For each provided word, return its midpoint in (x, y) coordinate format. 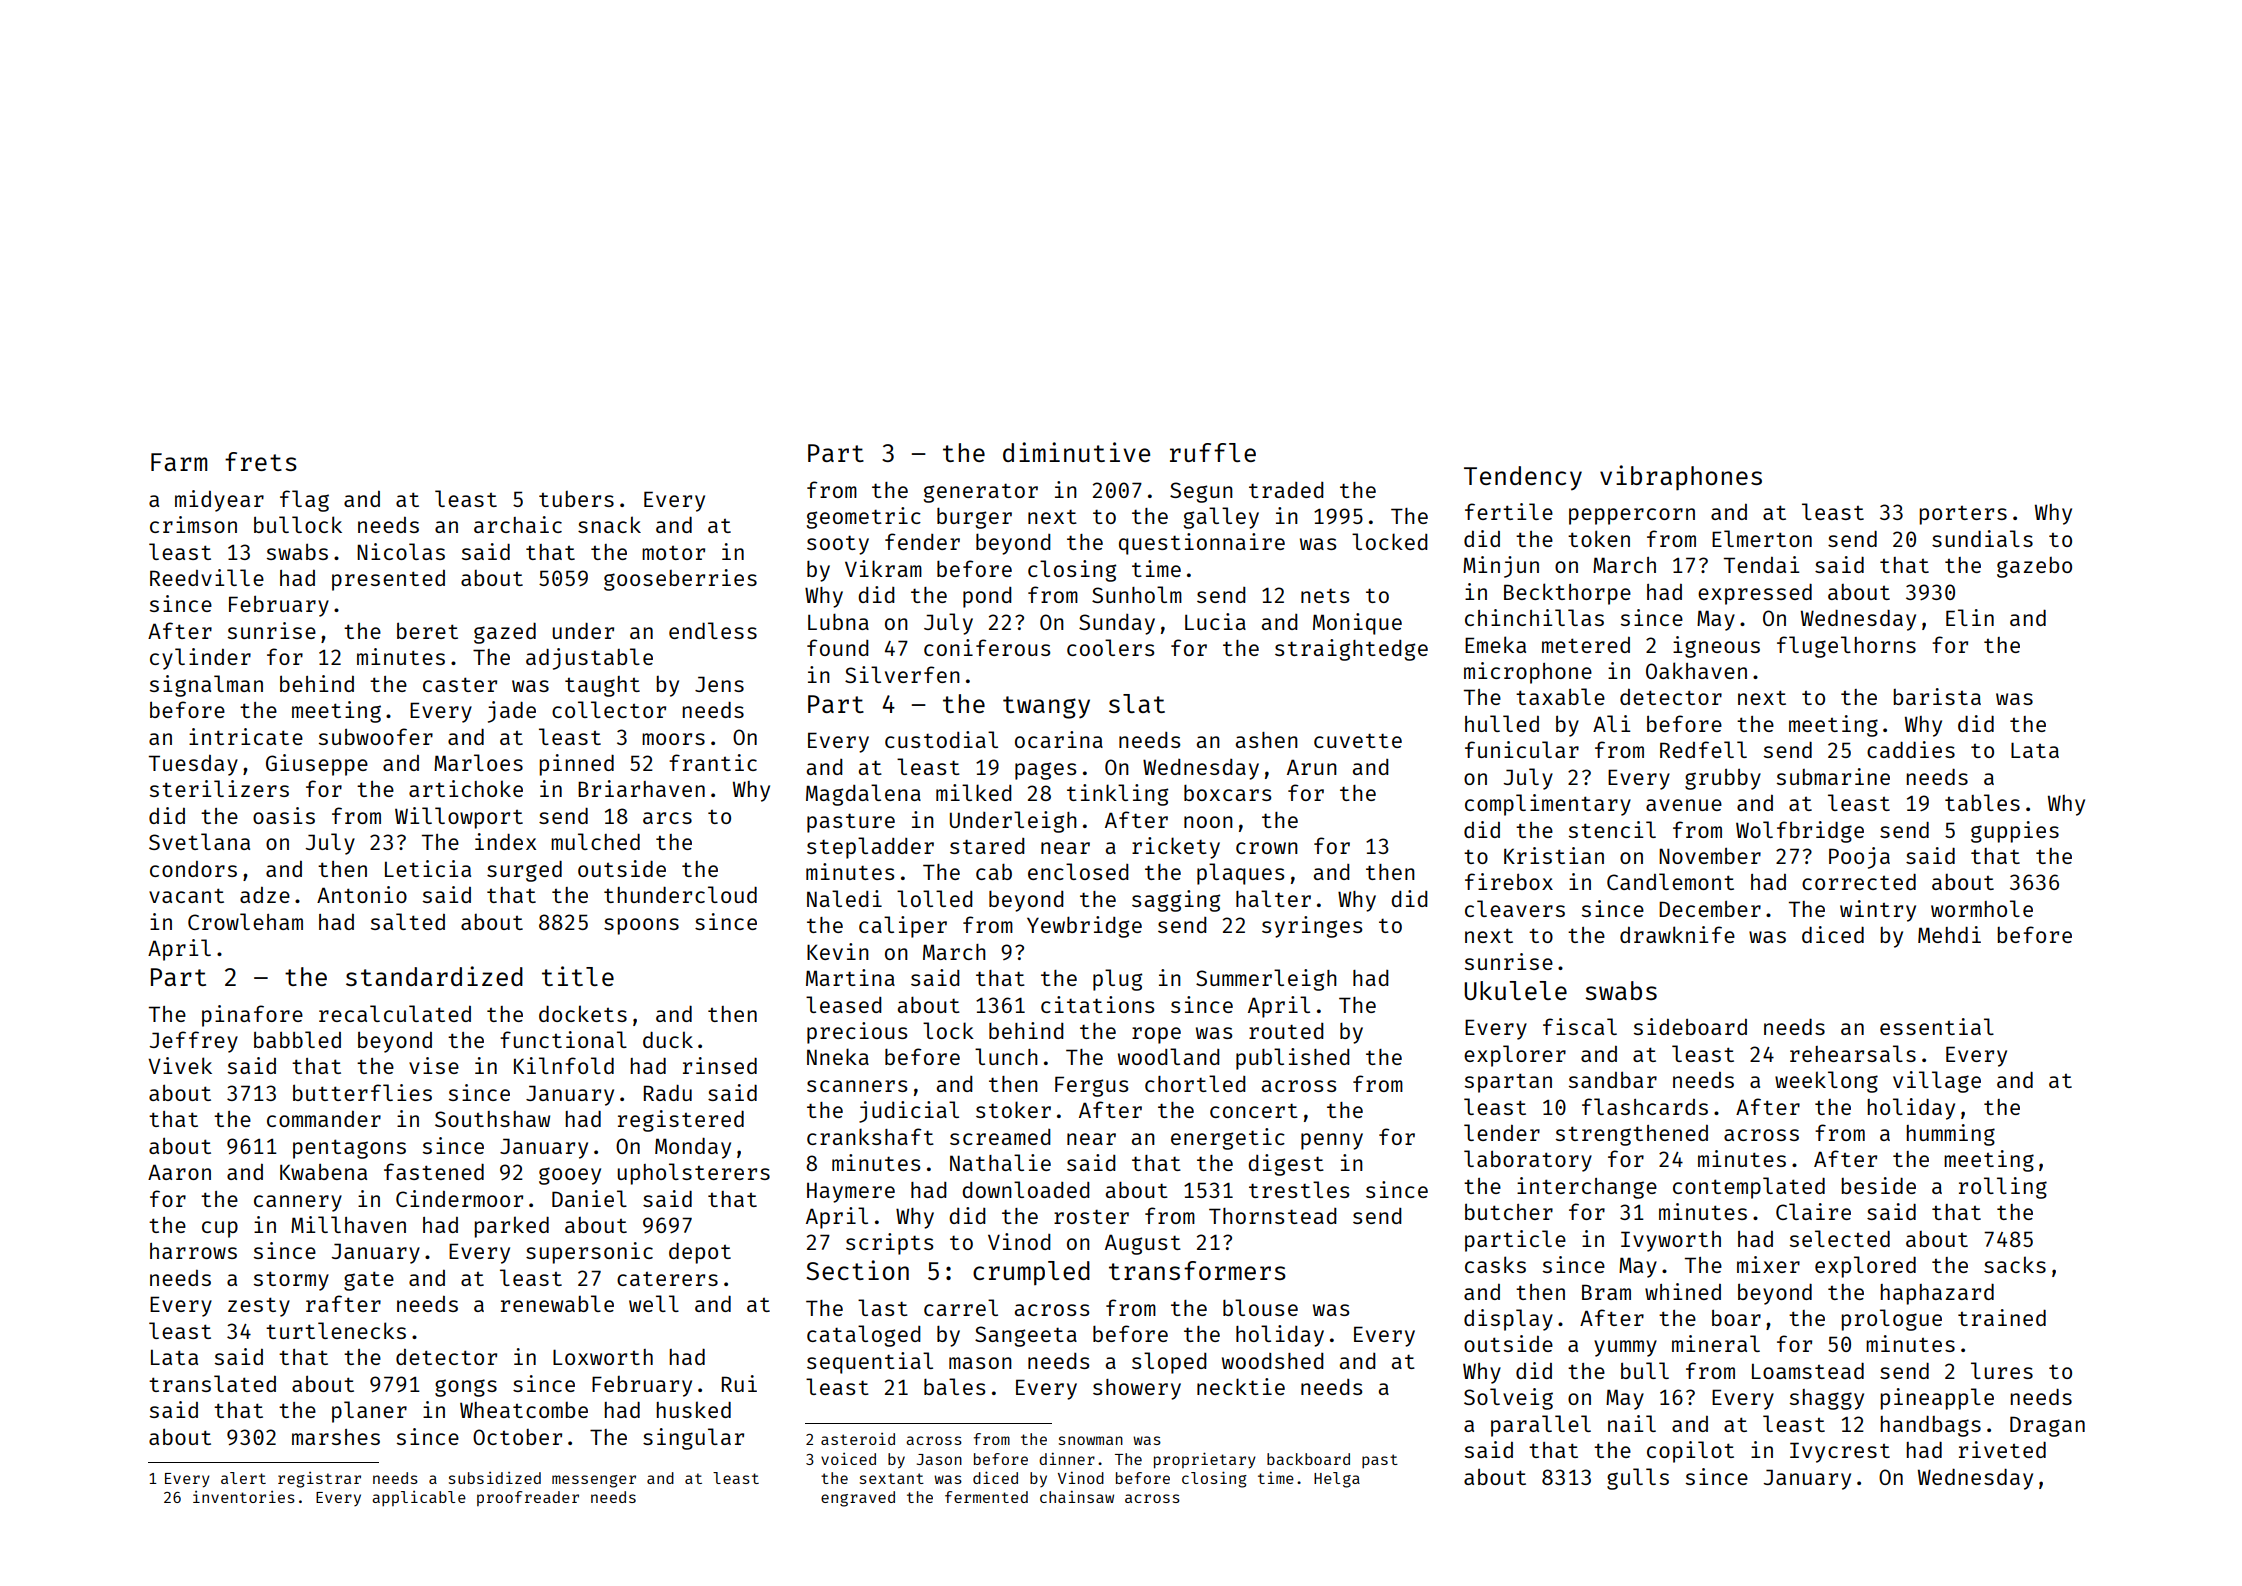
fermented (986, 1497)
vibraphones (1681, 478)
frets (261, 461)
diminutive (1076, 452)
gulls (1638, 1479)
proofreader (528, 1498)
